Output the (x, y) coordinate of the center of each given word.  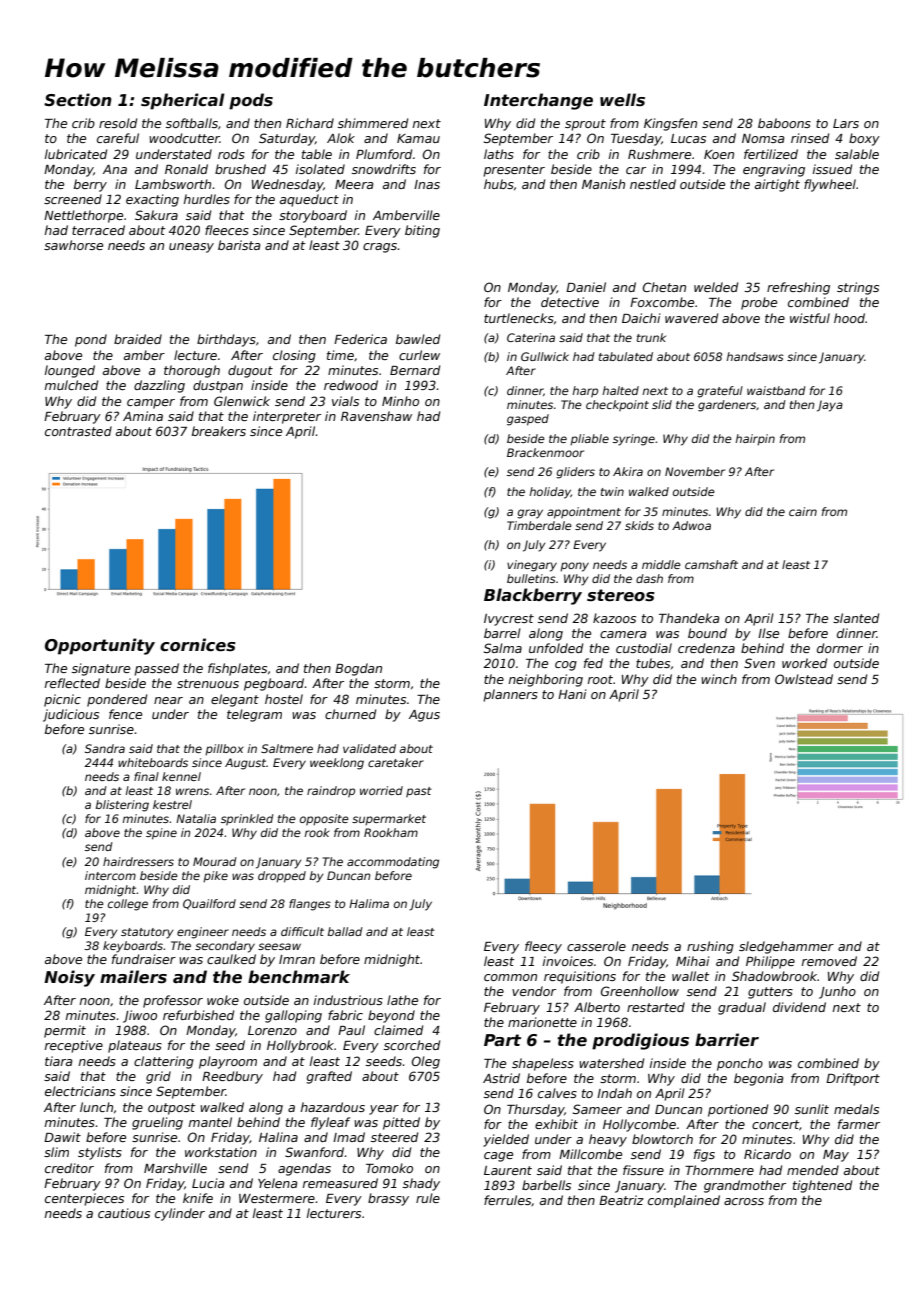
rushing (710, 947)
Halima (369, 903)
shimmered (373, 123)
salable (857, 154)
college (128, 905)
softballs (192, 123)
